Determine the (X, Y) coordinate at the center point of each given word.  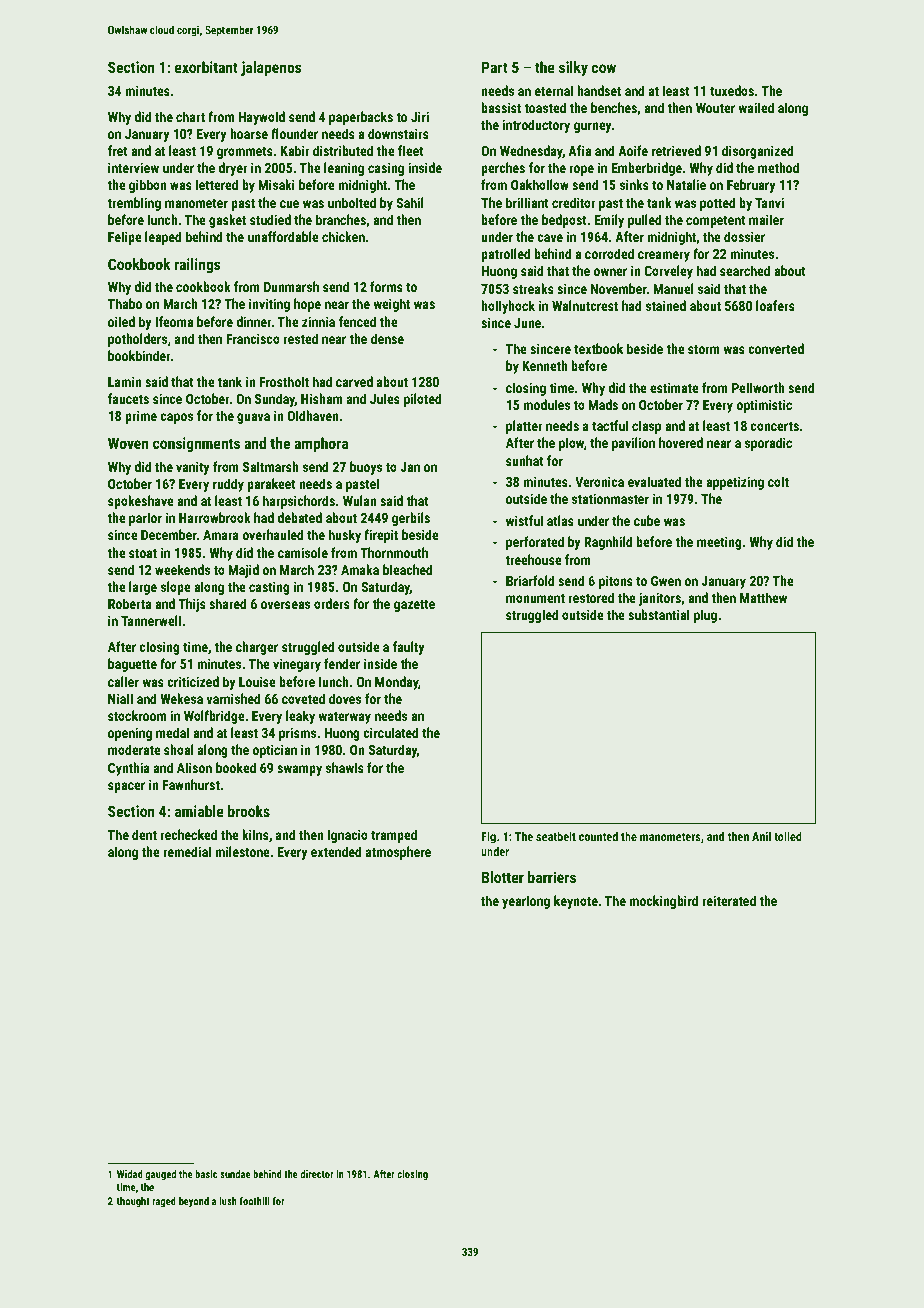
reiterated (729, 900)
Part (495, 67)
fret (118, 150)
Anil (761, 836)
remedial (187, 851)
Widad (130, 1174)
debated (299, 517)
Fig (488, 838)
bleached (408, 569)
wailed (756, 107)
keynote (576, 902)
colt (778, 481)
